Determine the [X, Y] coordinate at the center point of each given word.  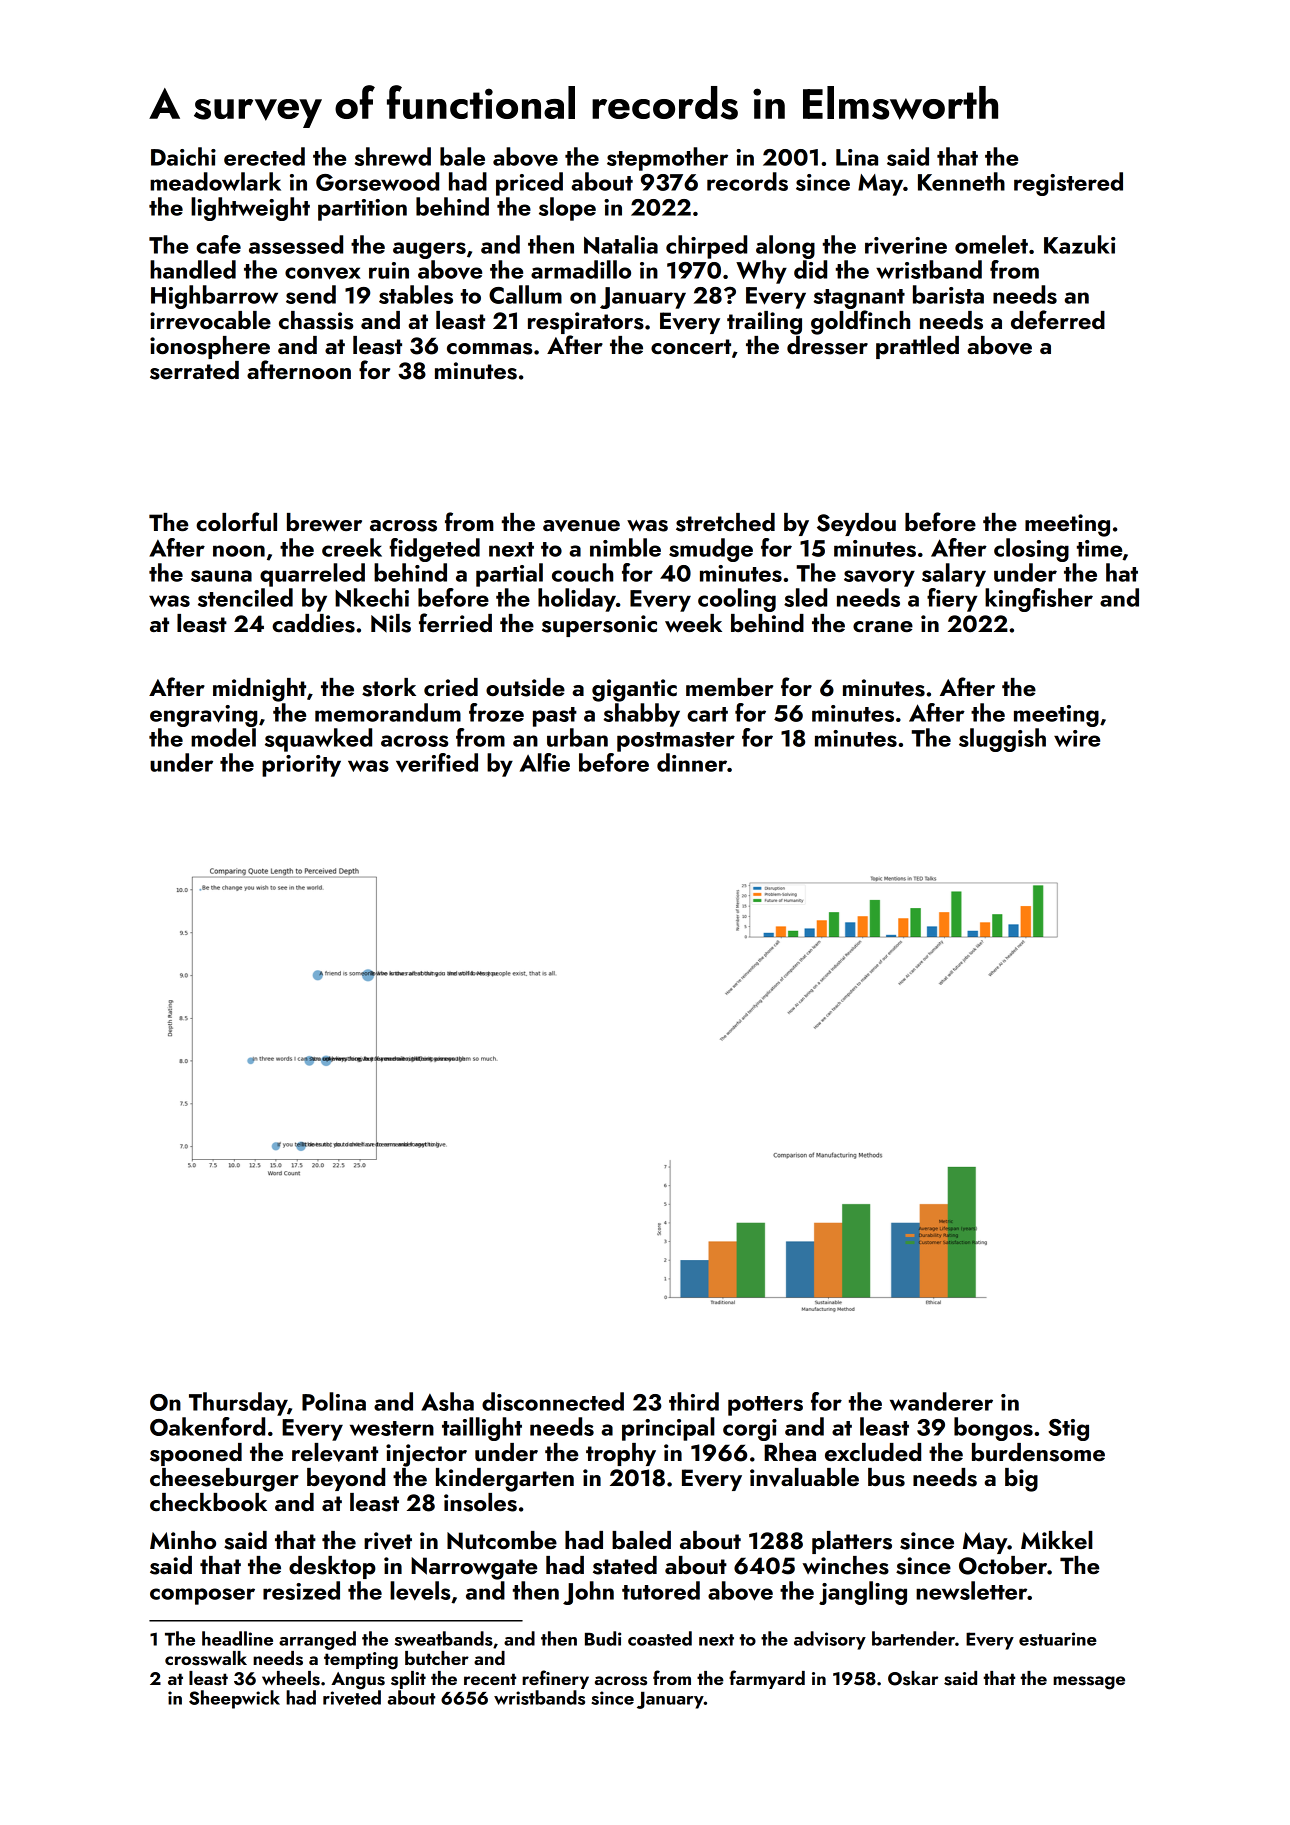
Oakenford [207, 1426]
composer [202, 1596]
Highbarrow [214, 297]
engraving [203, 716]
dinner [692, 762]
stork [389, 687]
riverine [906, 246]
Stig [1068, 1430]
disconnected [553, 1401]
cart [707, 714]
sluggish [1002, 740]
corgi [750, 1430]
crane [883, 626]
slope [567, 209]
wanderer [941, 1401]
